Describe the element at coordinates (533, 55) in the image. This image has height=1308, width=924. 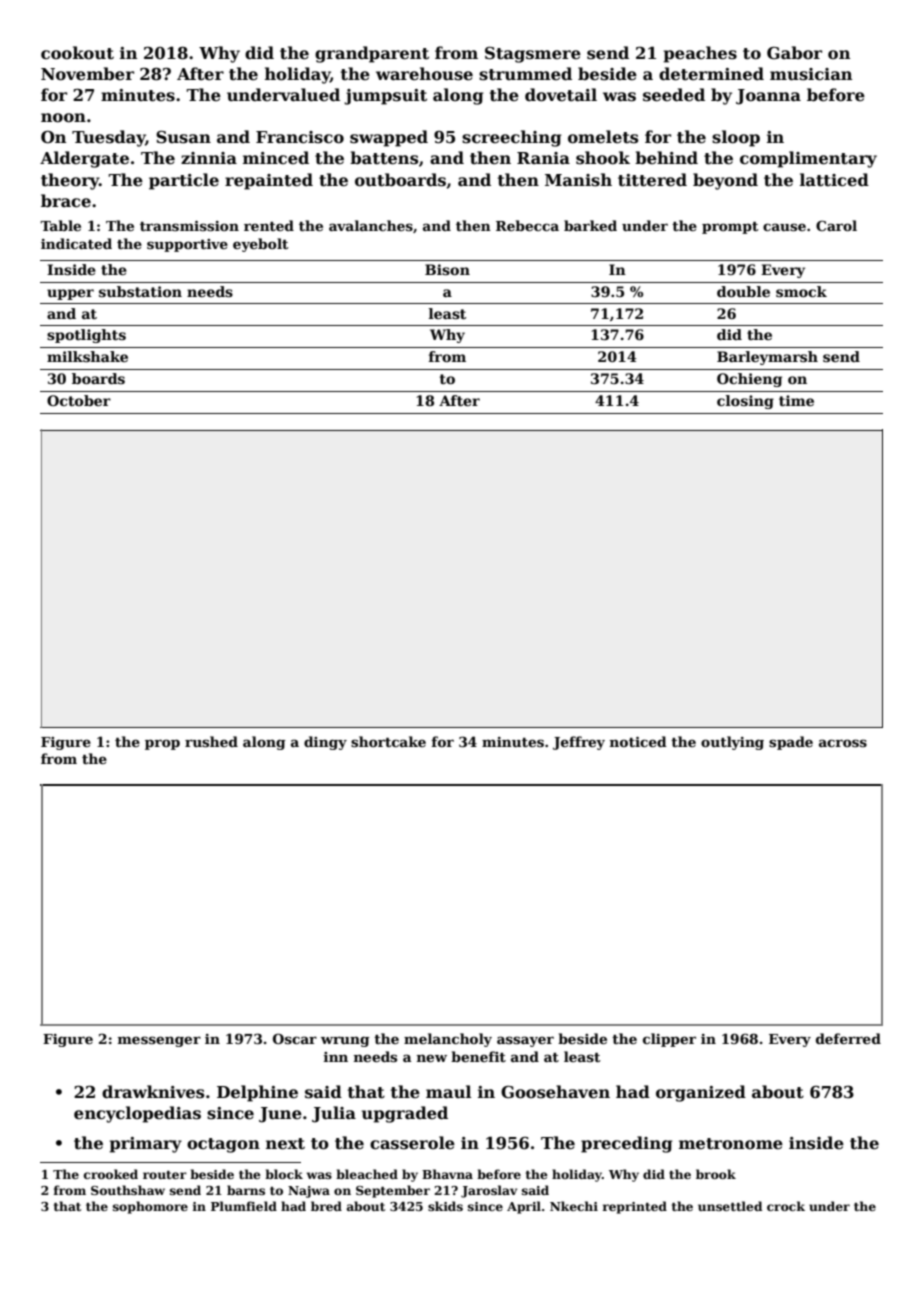
I see `Stagsmere` at that location.
